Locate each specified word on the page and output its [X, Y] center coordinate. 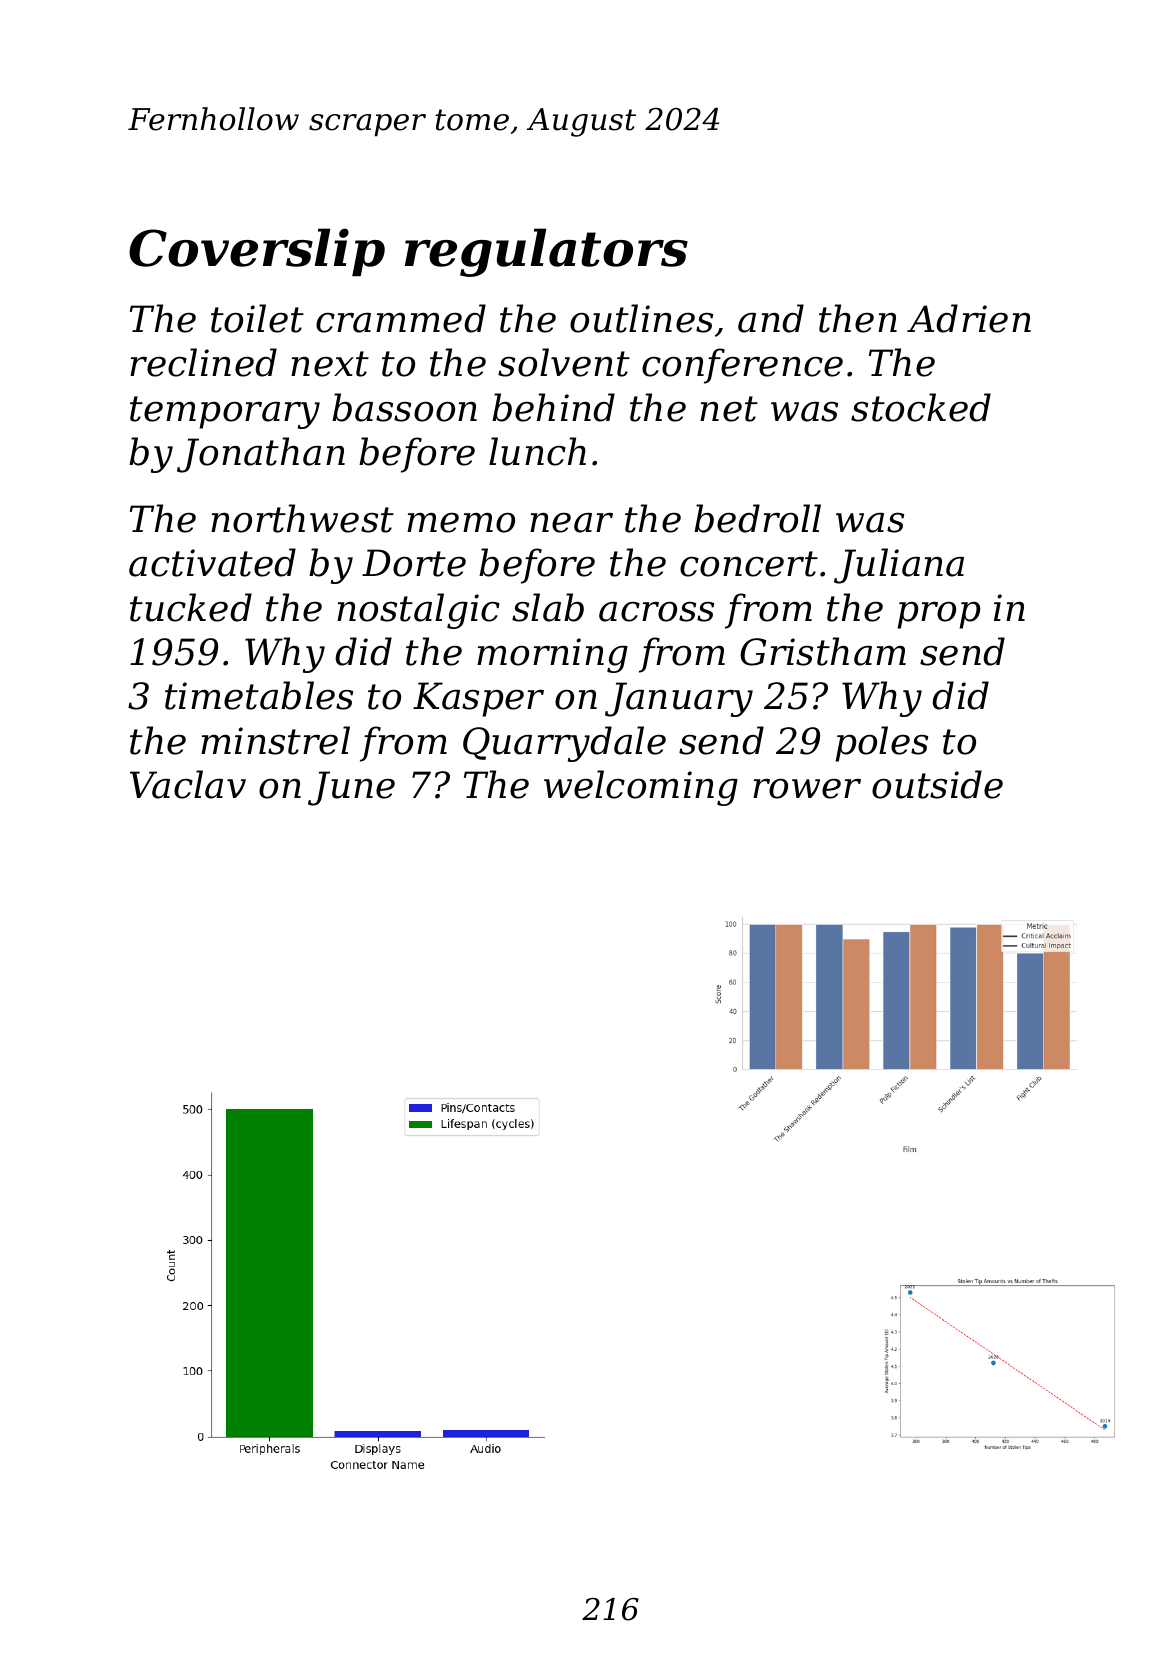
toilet [257, 318]
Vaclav [188, 784]
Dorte [414, 563]
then [858, 318]
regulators [546, 252]
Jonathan [261, 455]
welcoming [641, 788]
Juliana [899, 566]
